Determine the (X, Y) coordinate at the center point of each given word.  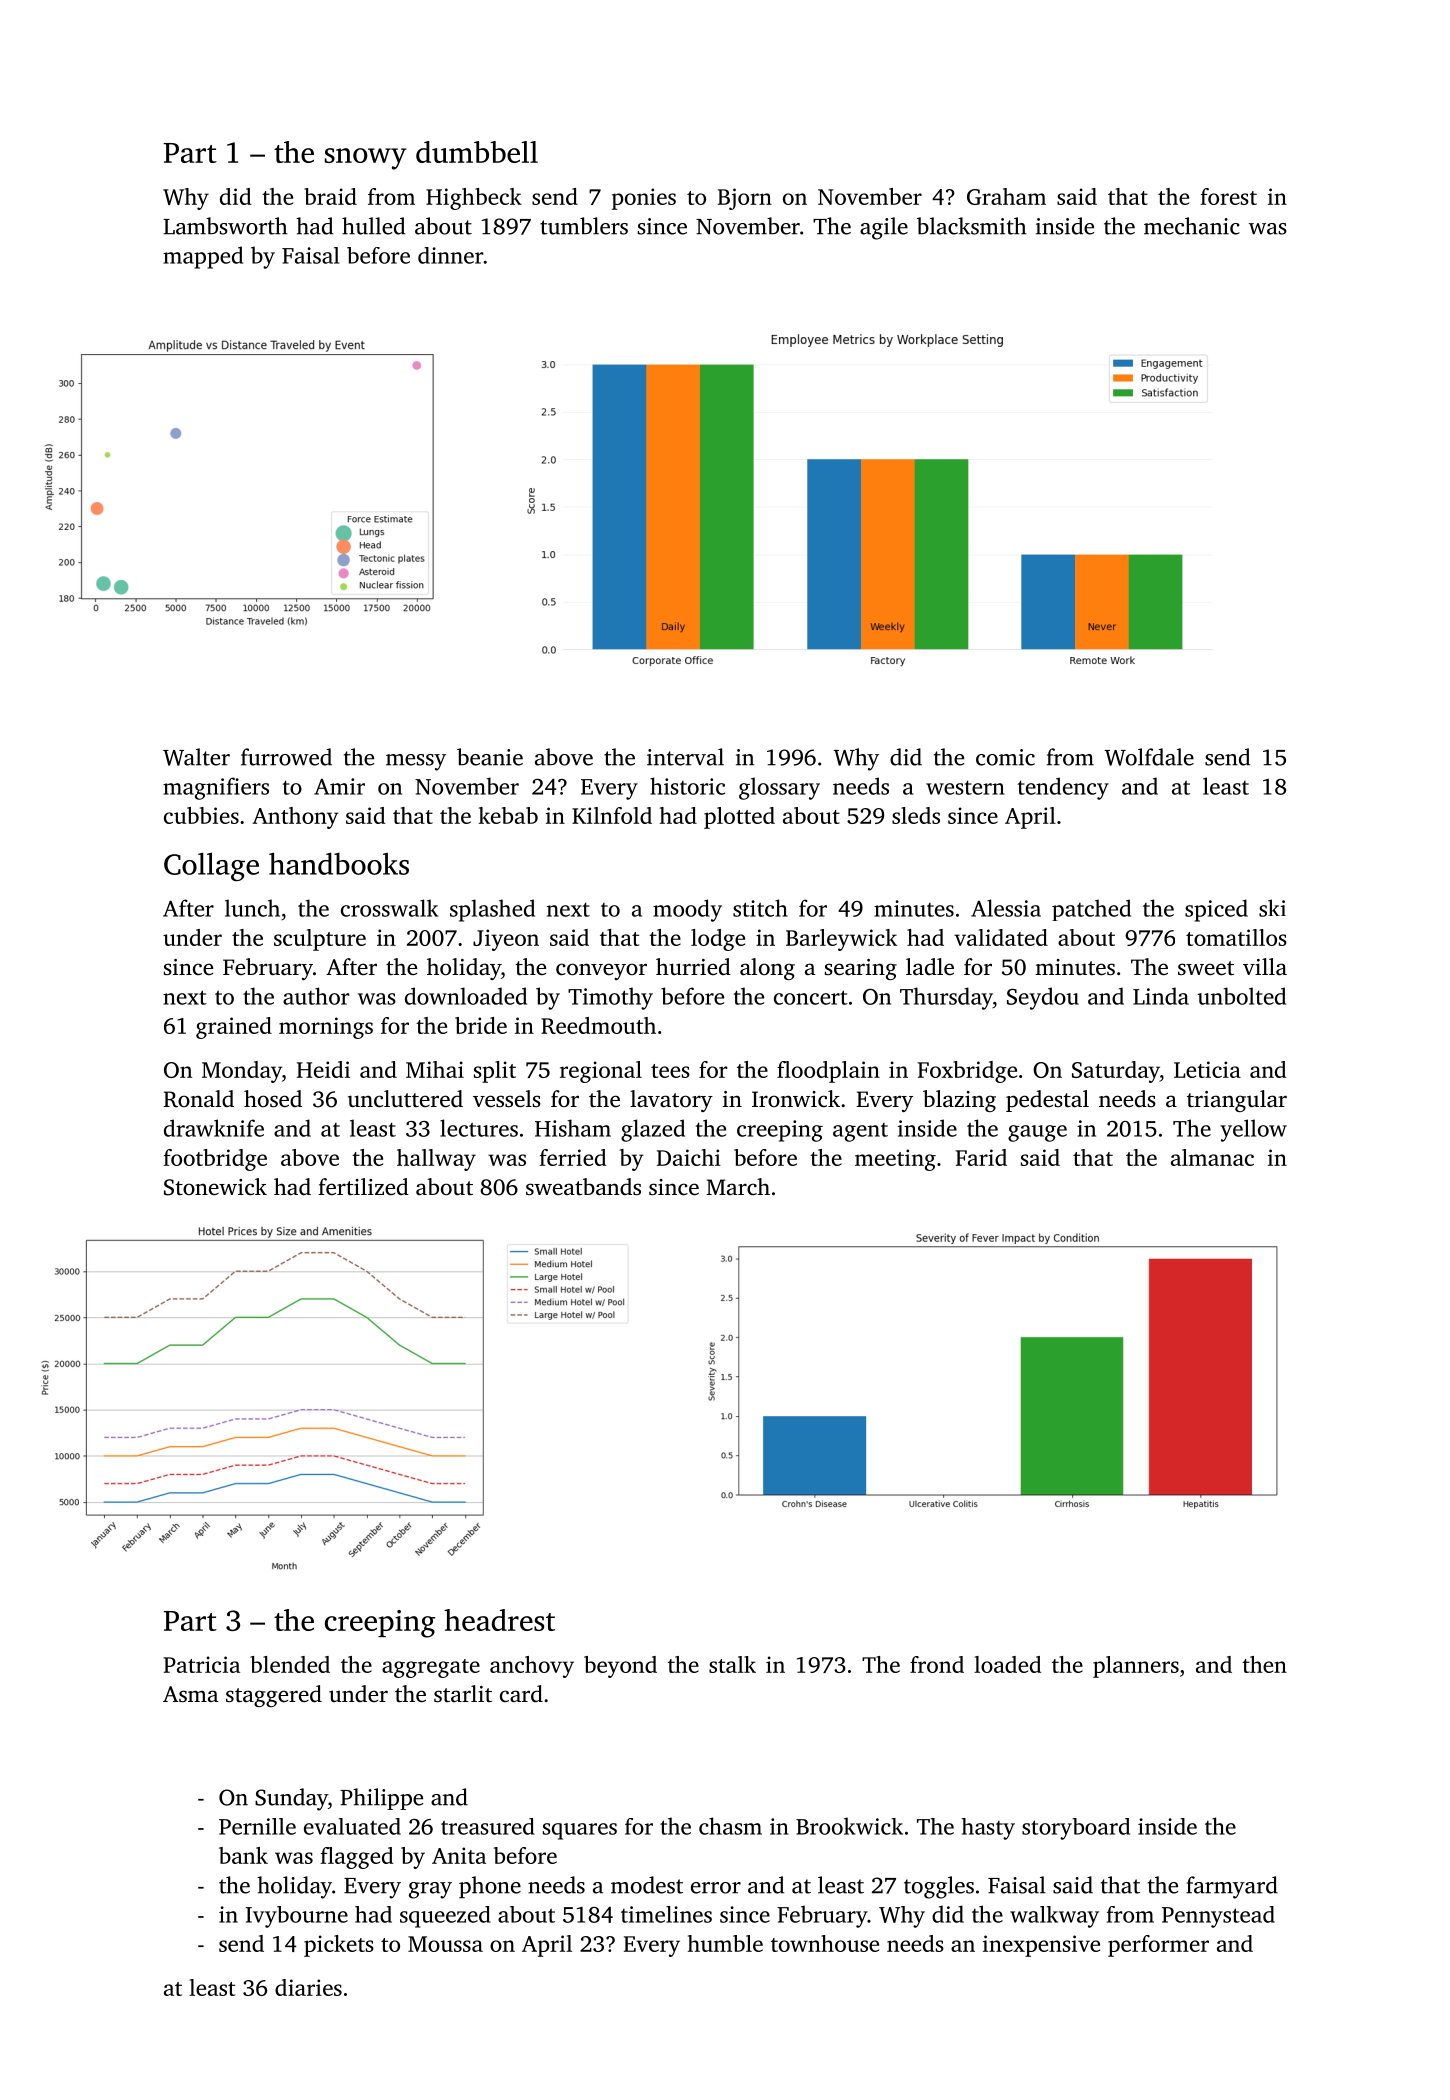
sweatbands (583, 1186)
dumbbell (477, 152)
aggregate (431, 1668)
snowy (366, 159)
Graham (1006, 196)
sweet (1206, 968)
